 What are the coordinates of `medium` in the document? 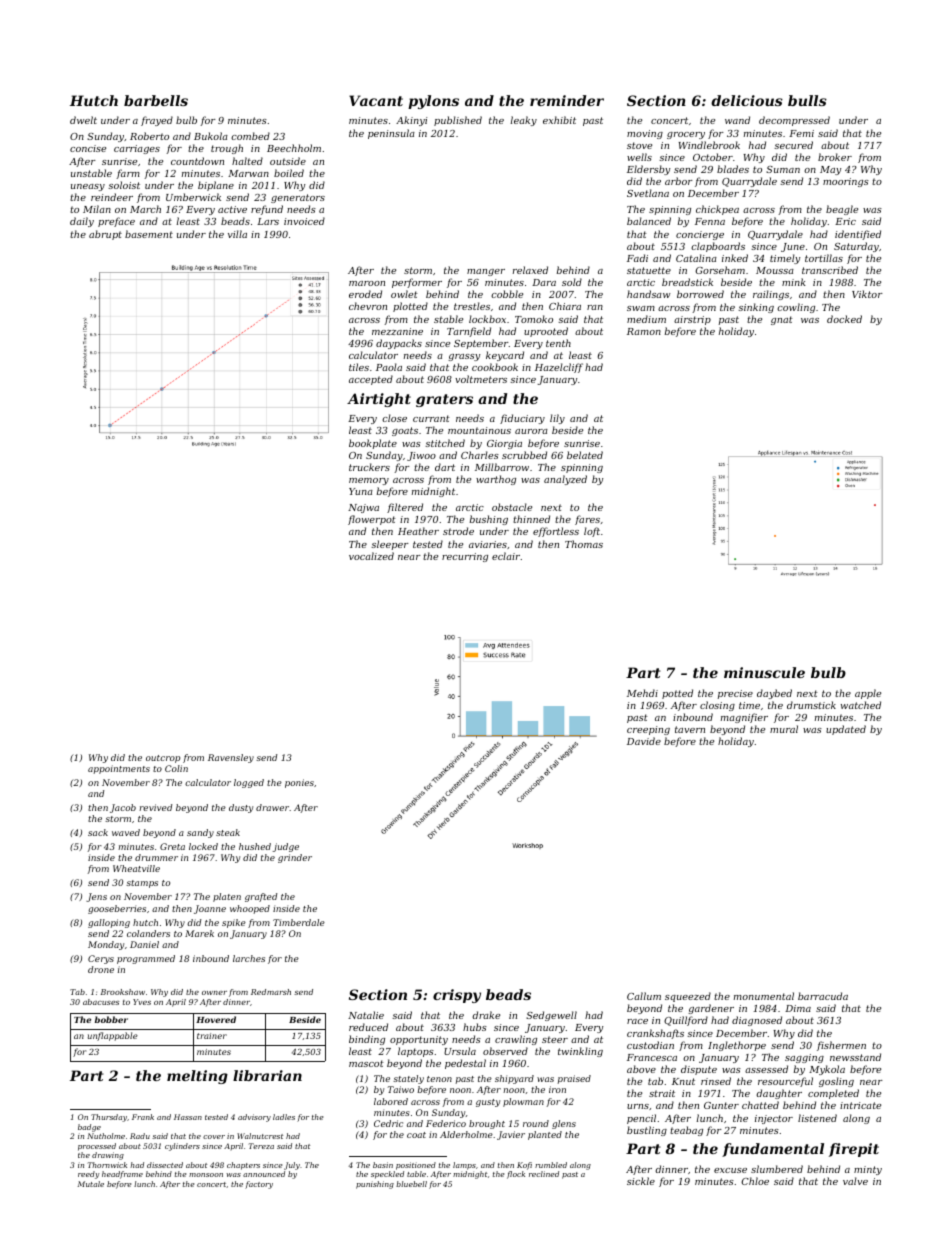 It's located at (646, 319).
